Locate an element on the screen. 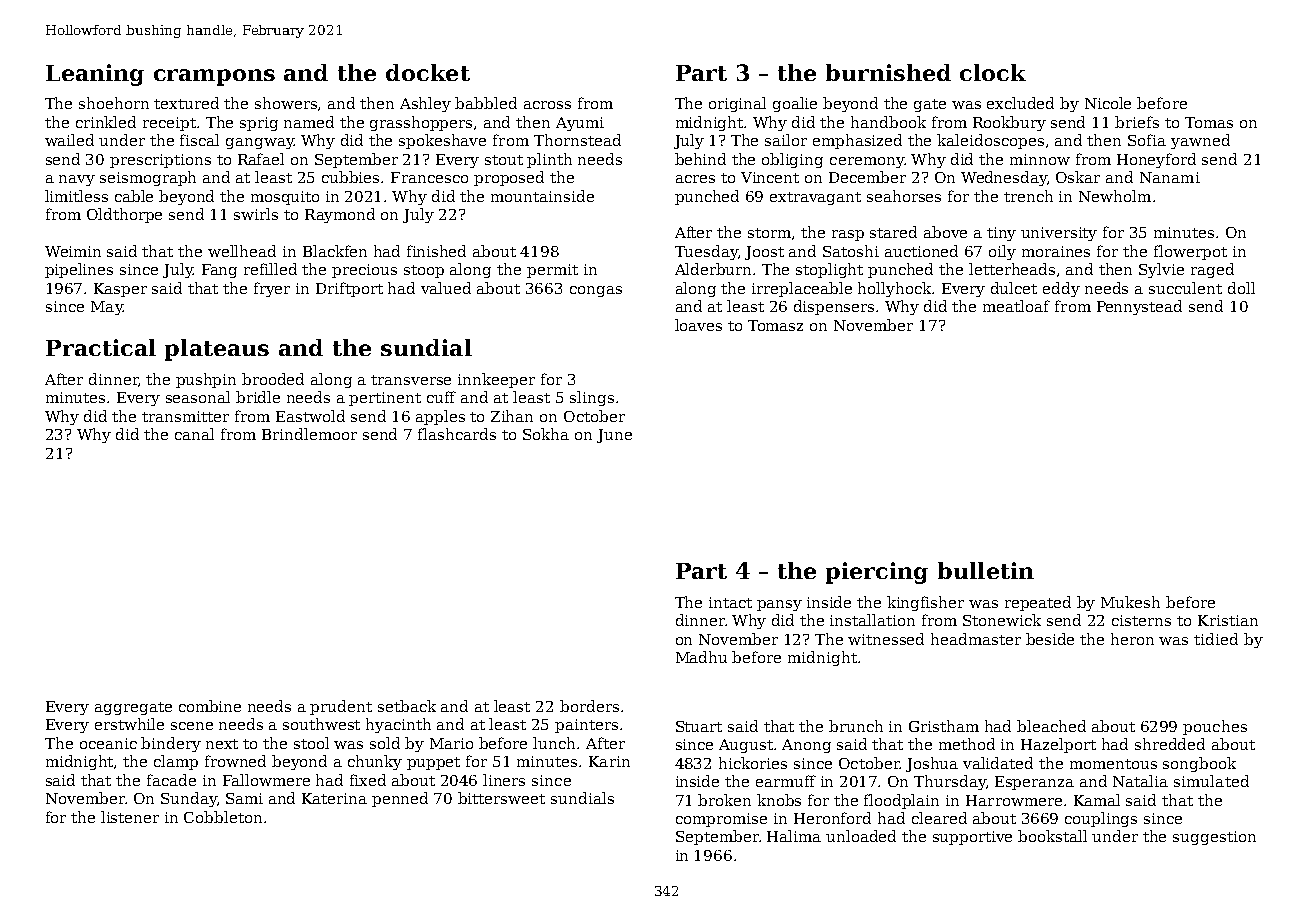 The width and height of the screenshot is (1308, 924). compromise is located at coordinates (721, 820).
